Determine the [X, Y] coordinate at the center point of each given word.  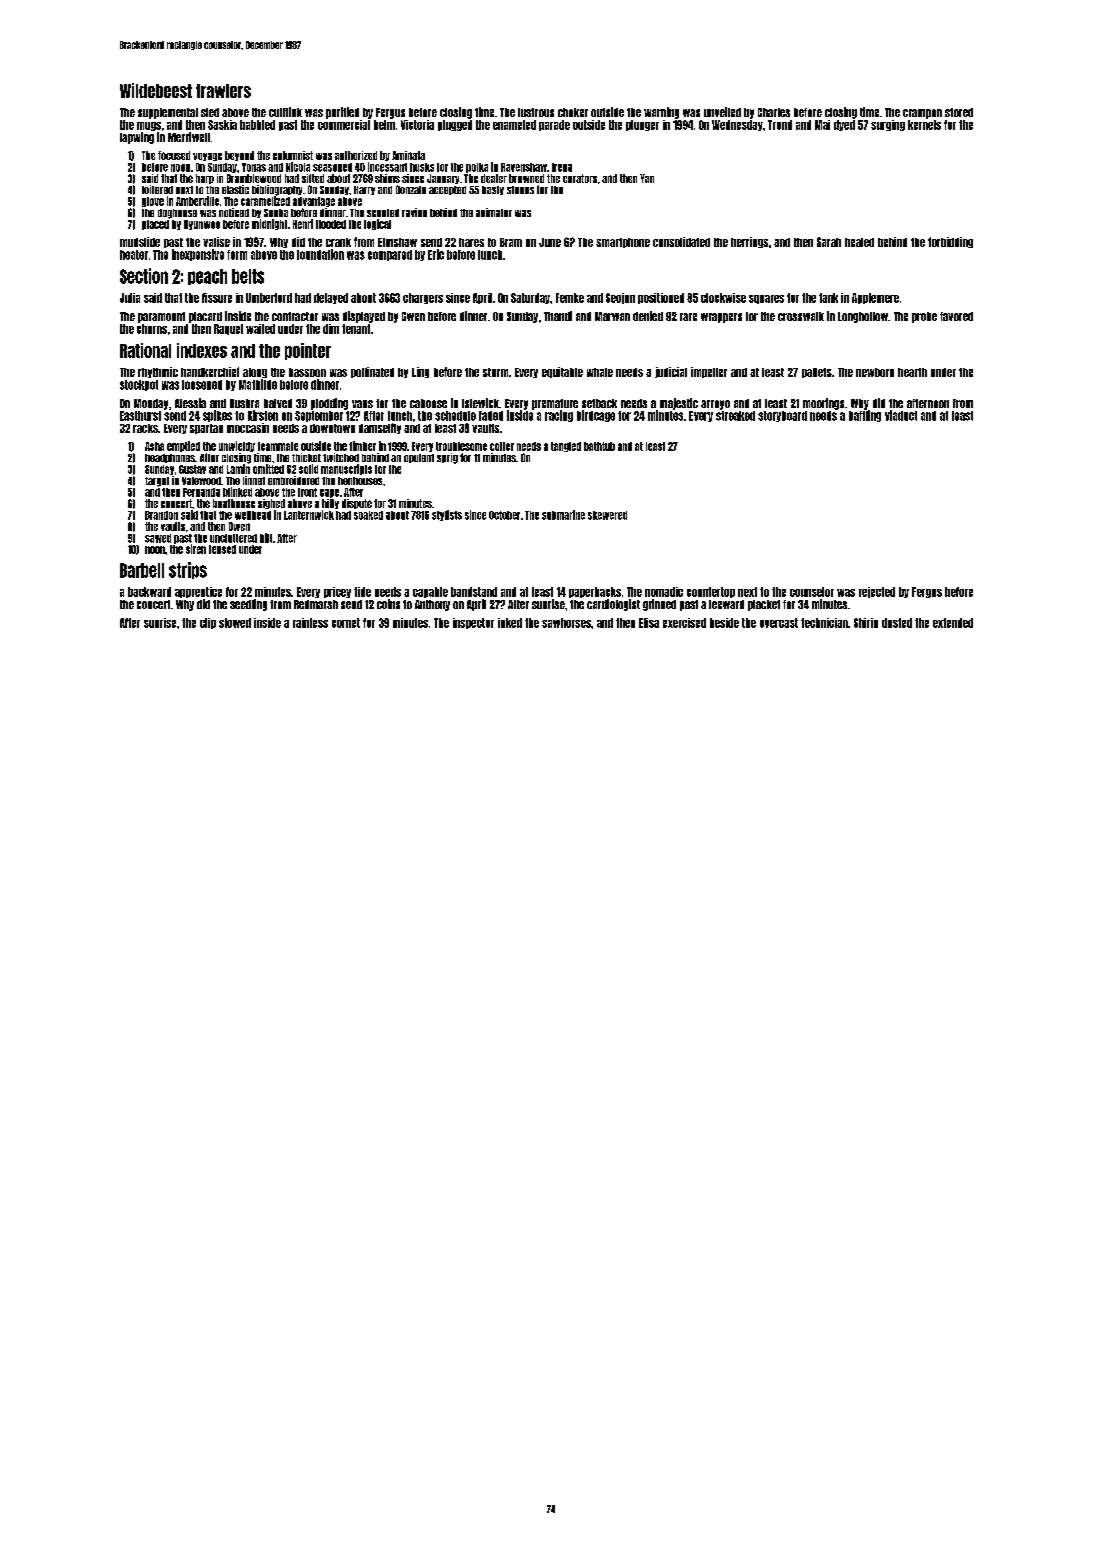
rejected [877, 592]
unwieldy [237, 446]
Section [144, 276]
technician [824, 623]
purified [342, 113]
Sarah [829, 242]
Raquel [228, 329]
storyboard [782, 416]
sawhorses [566, 623]
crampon [922, 114]
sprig [447, 458]
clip [208, 623]
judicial [671, 372]
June [550, 242]
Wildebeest [156, 90]
